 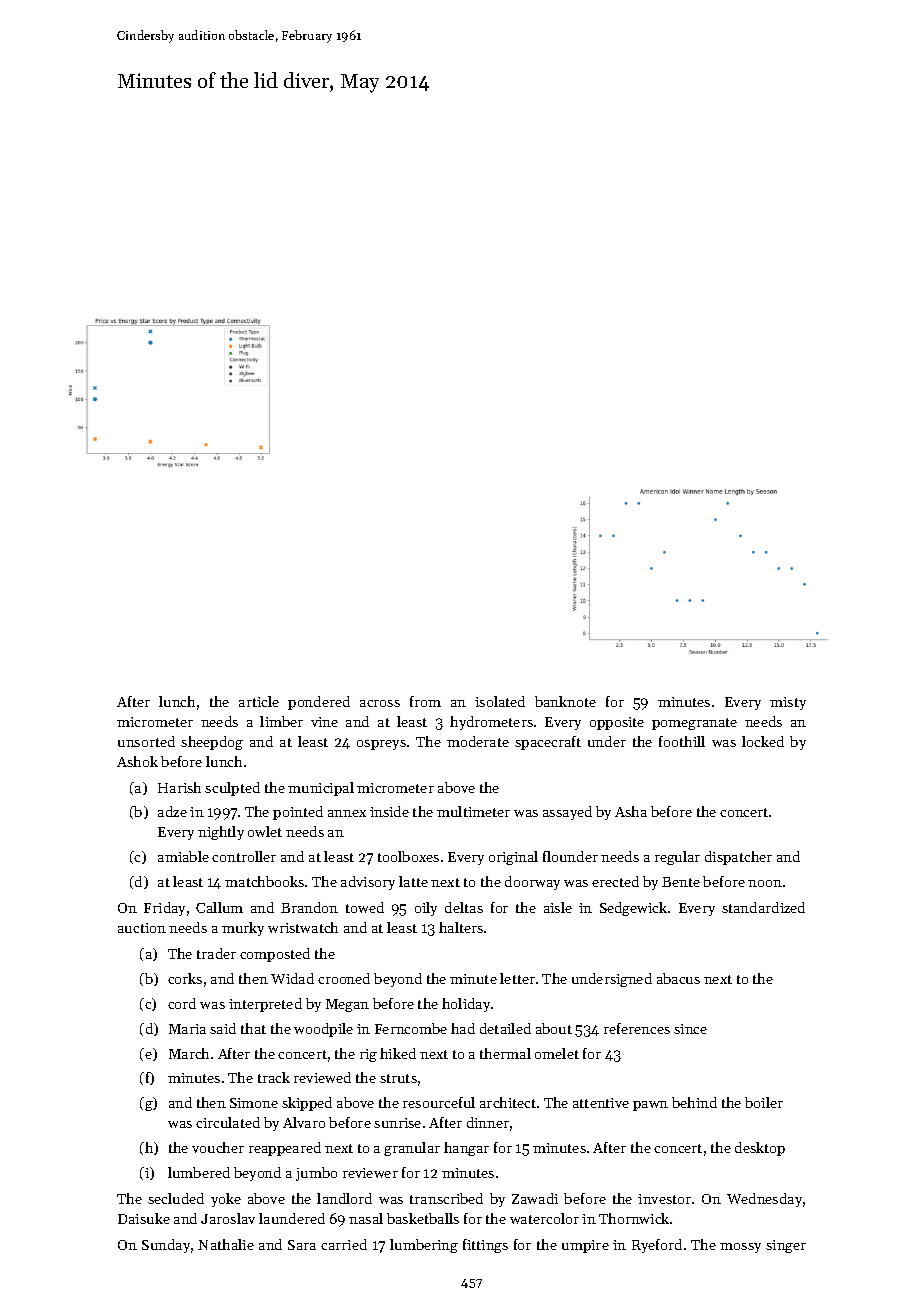 What do you see at coordinates (424, 1246) in the screenshot?
I see `lumbering` at bounding box center [424, 1246].
